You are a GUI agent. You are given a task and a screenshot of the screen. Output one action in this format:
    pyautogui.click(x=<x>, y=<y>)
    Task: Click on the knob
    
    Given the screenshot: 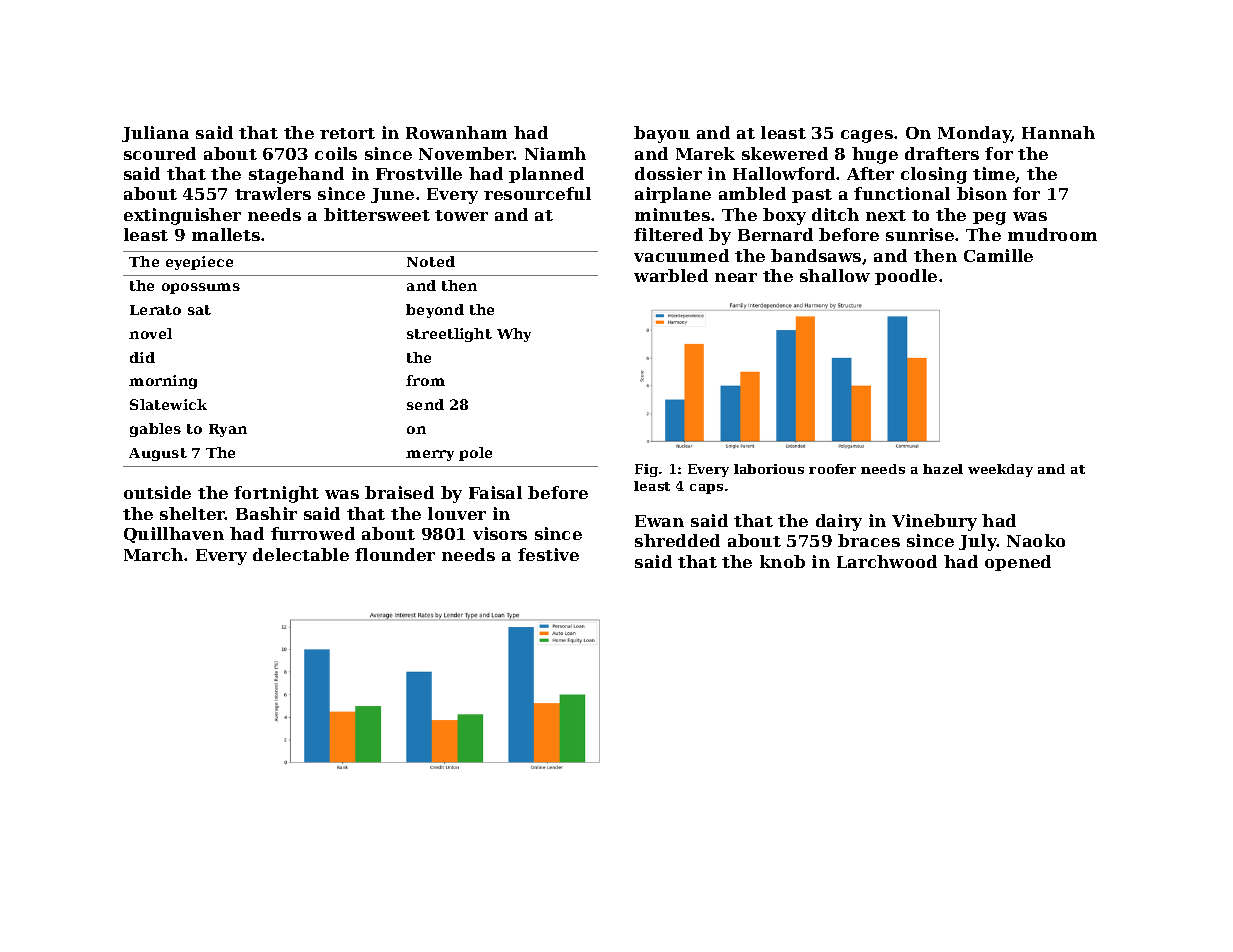 What is the action you would take?
    pyautogui.click(x=782, y=561)
